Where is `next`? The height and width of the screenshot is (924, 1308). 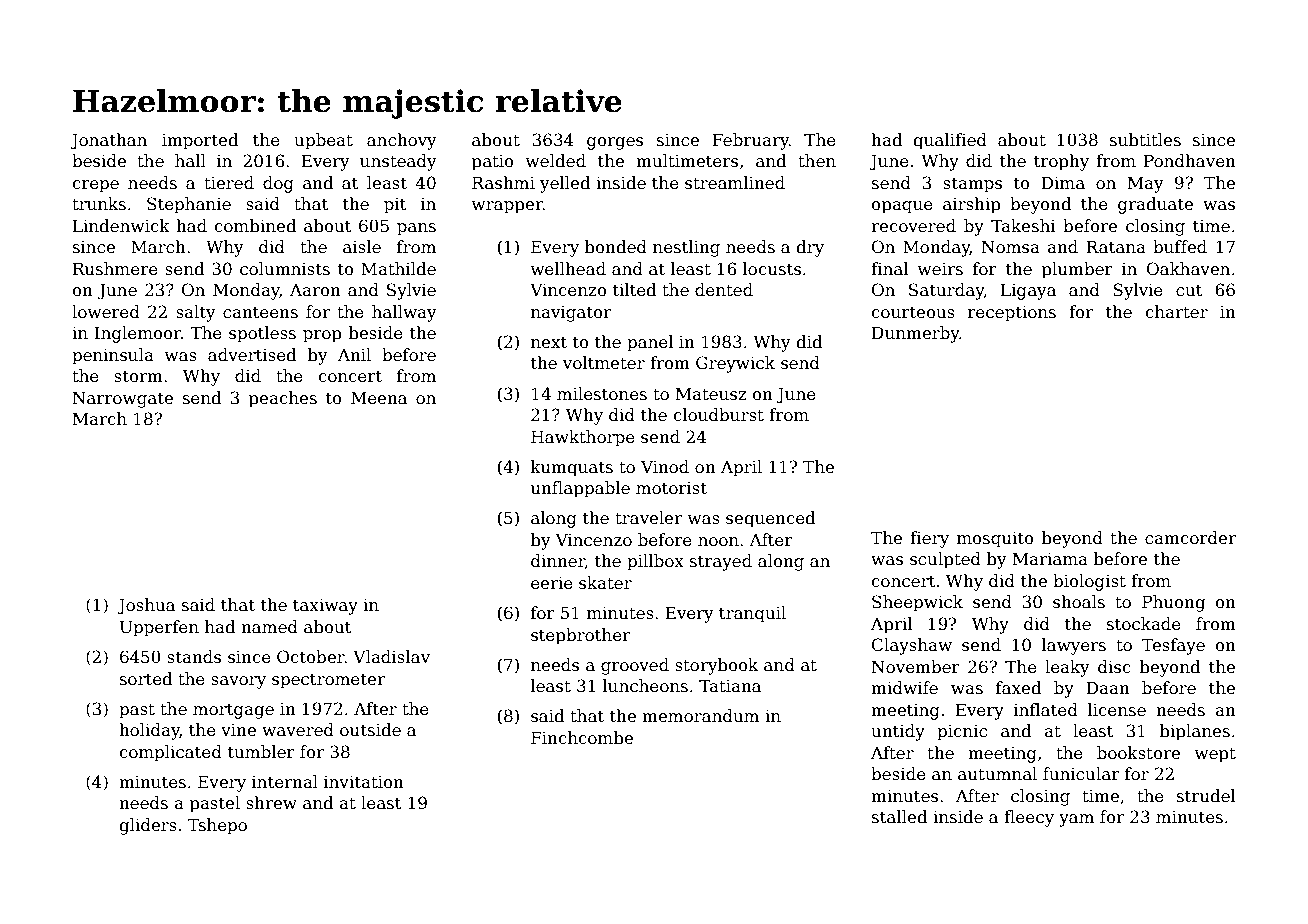 next is located at coordinates (549, 343).
